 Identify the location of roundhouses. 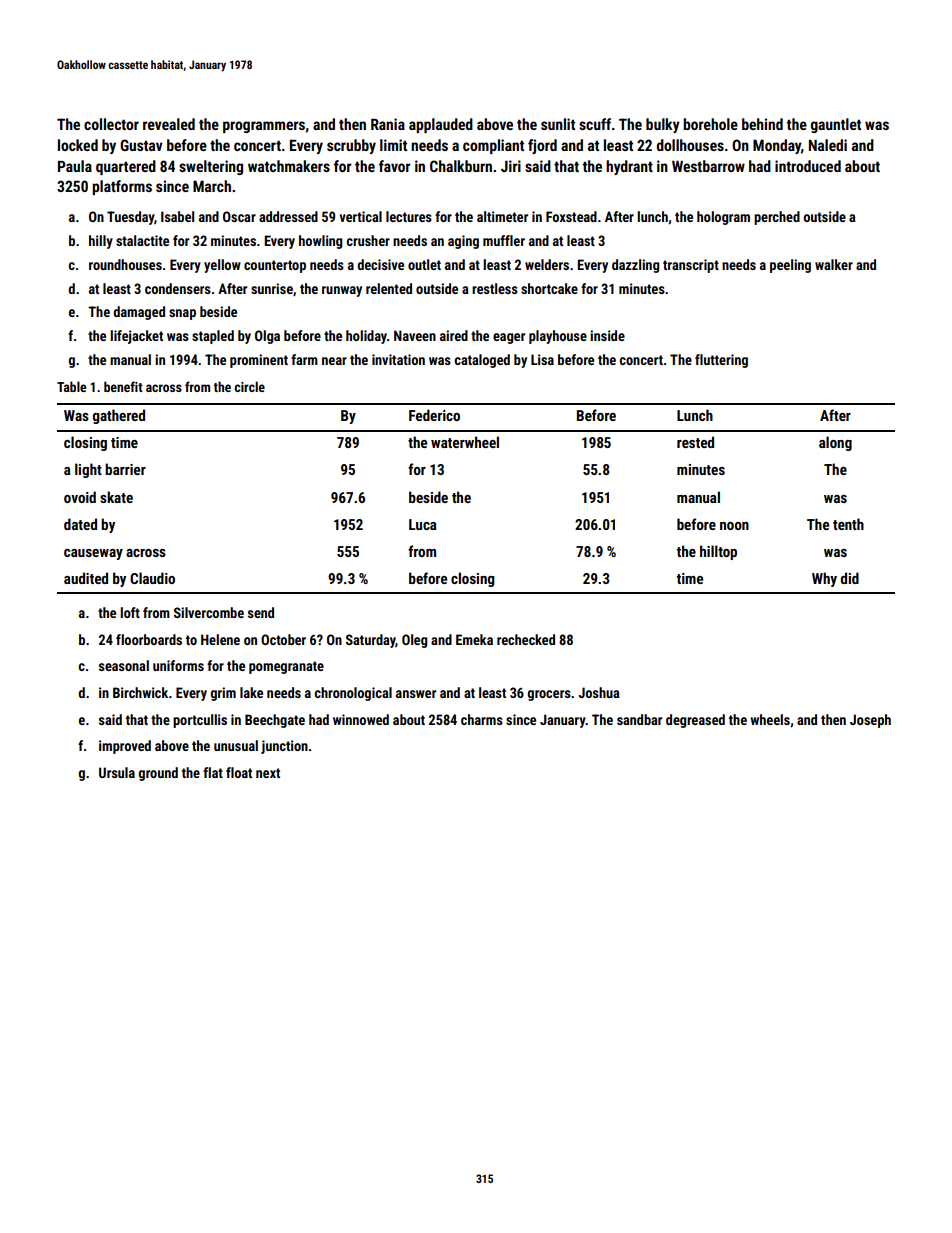
(125, 264).
